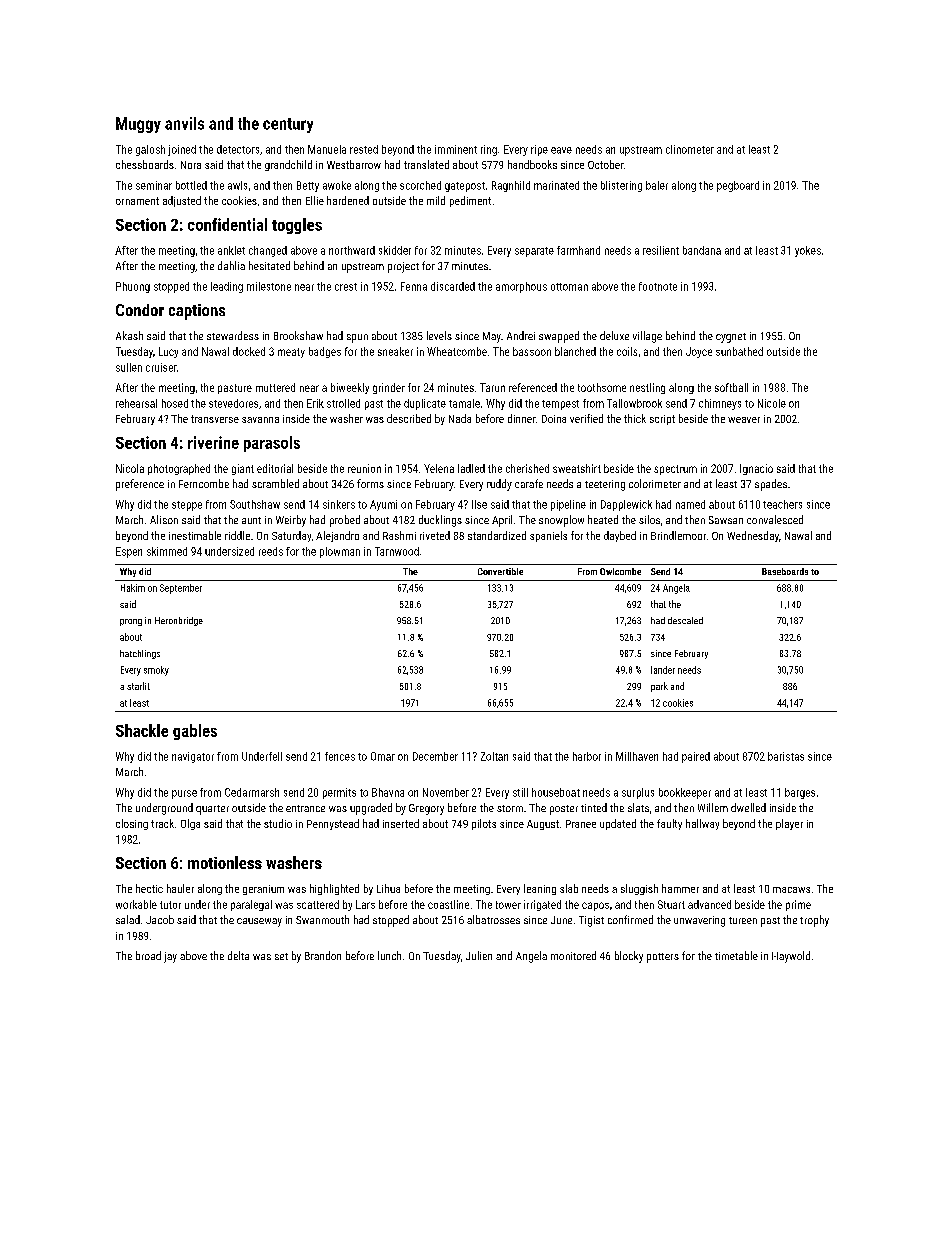 This document has width=952, height=1233. Describe the element at coordinates (195, 732) in the document. I see `gables` at that location.
